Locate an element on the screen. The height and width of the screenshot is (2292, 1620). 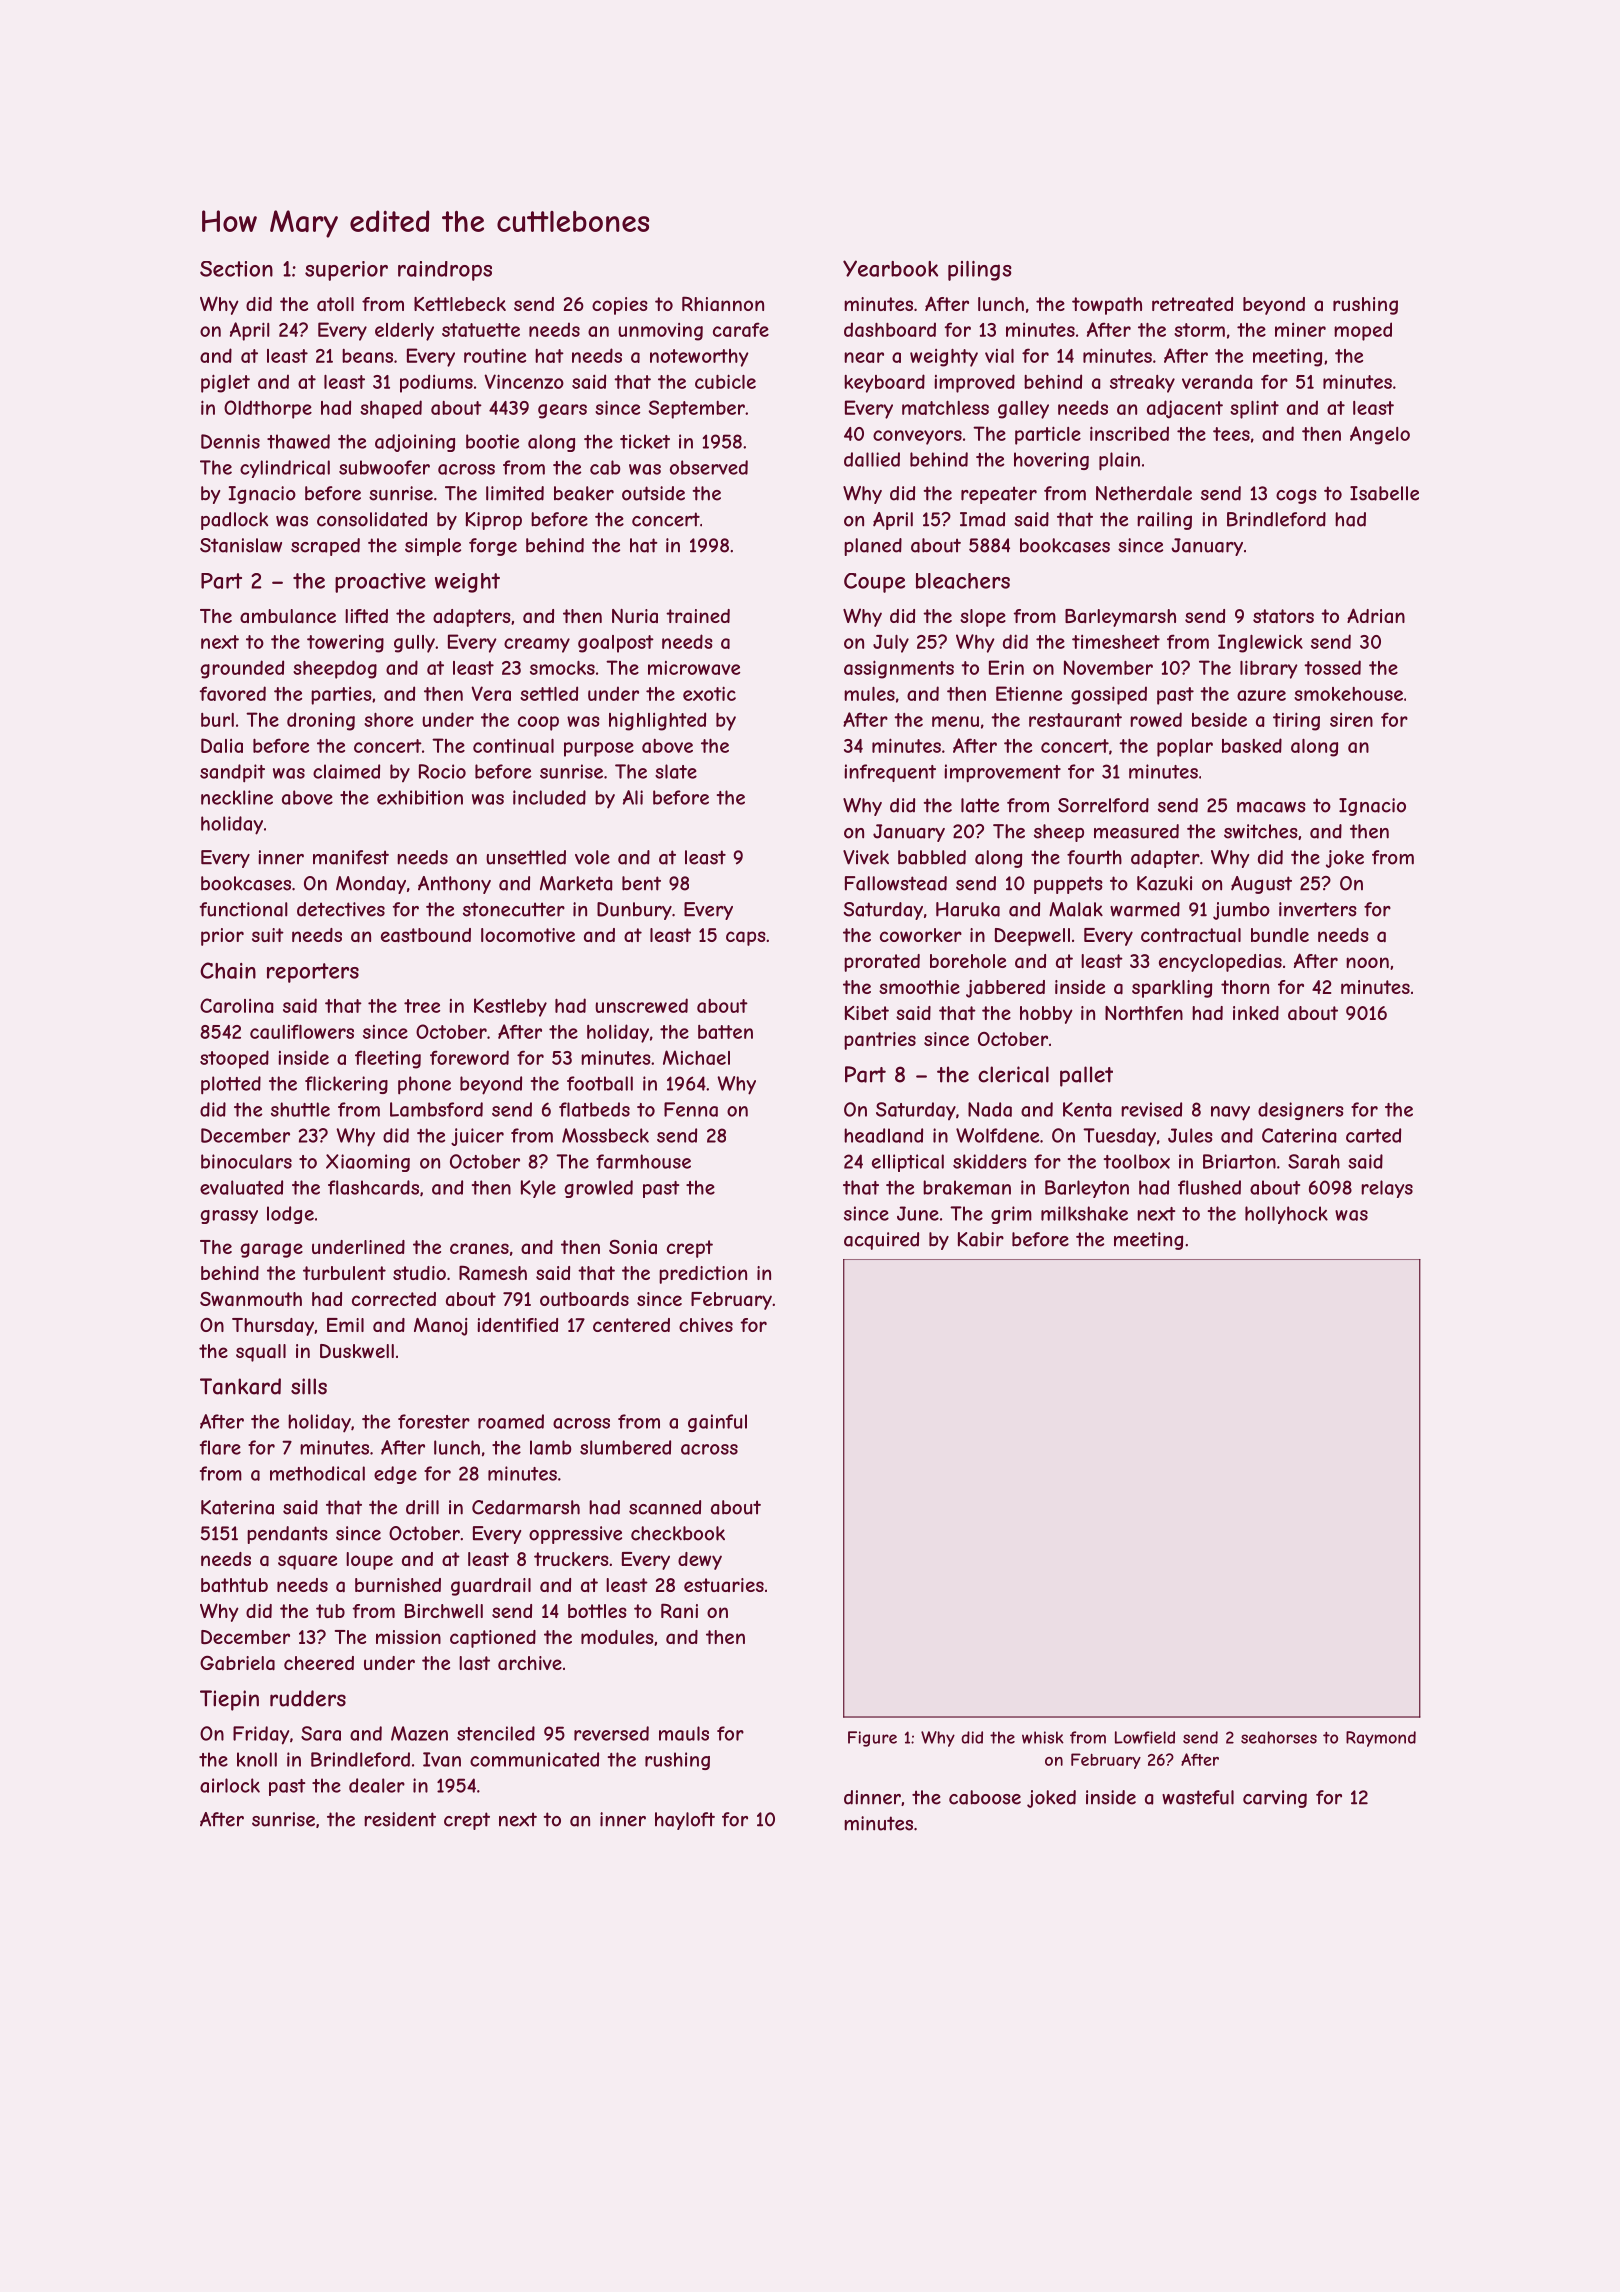
Stanislaw is located at coordinates (241, 545).
